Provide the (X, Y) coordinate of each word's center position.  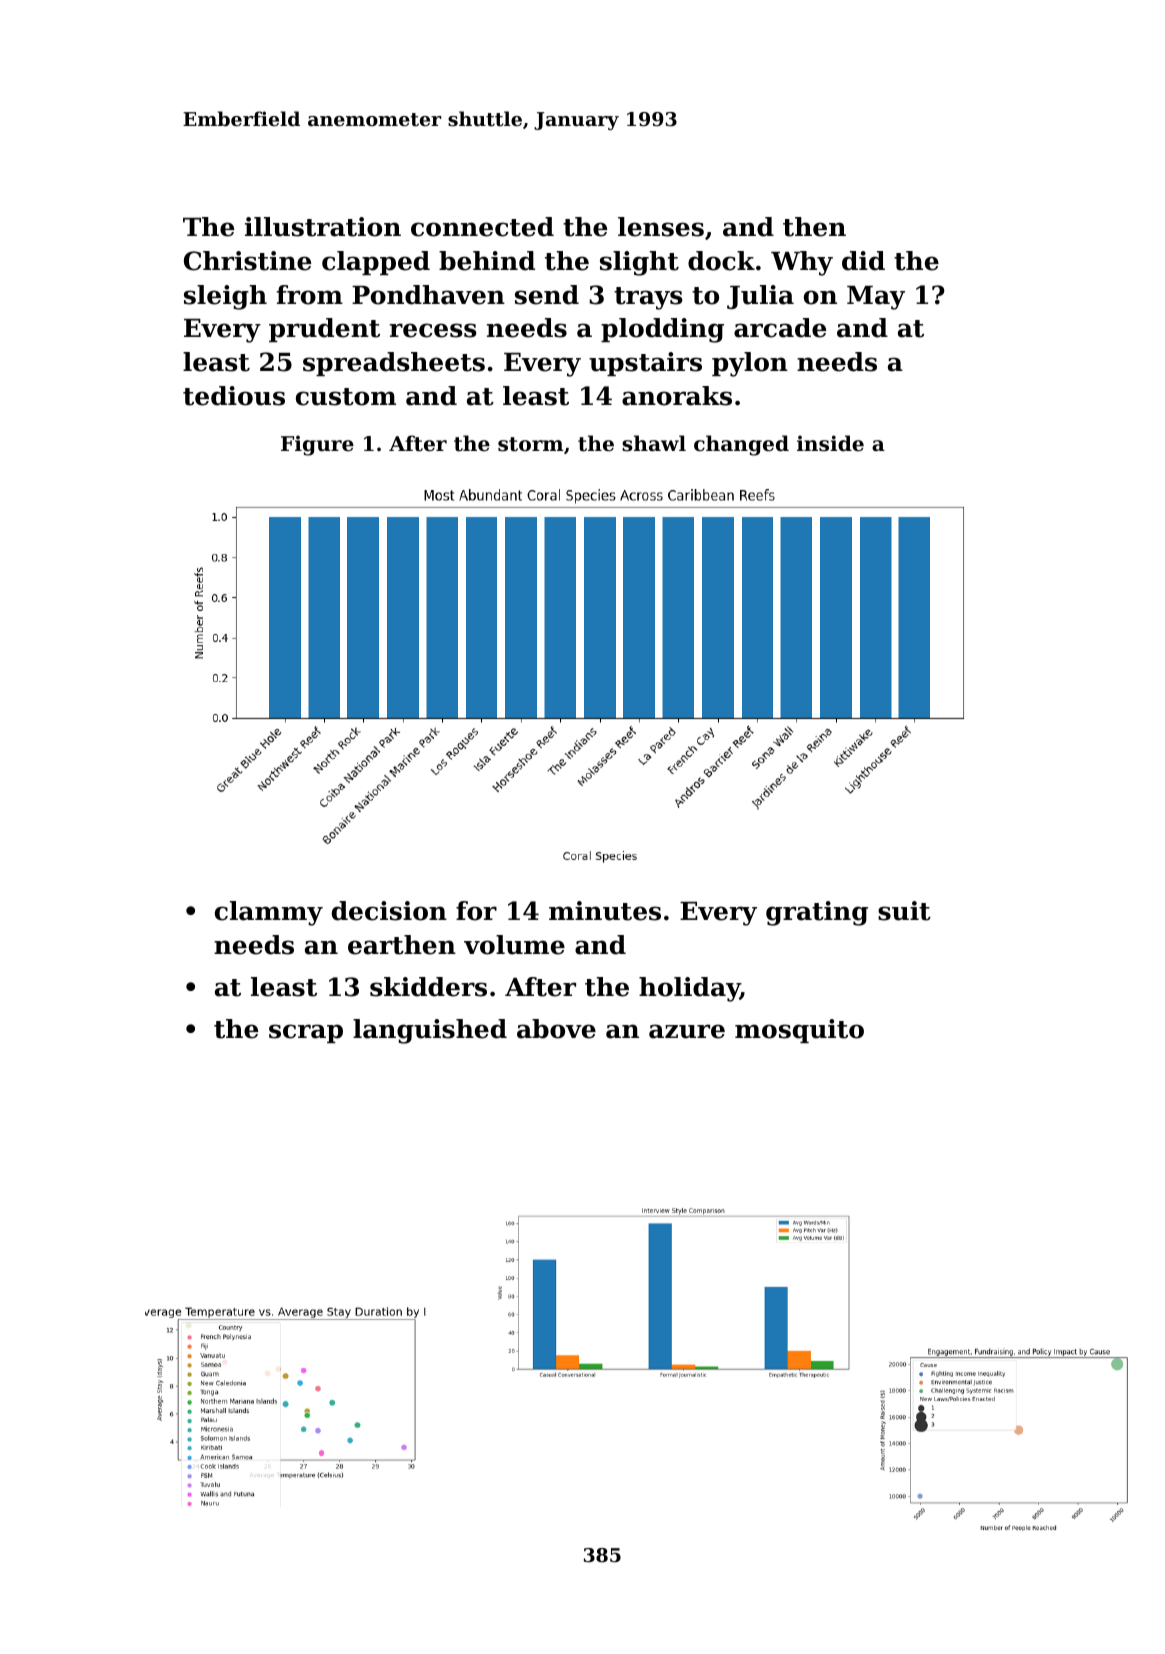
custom (346, 397)
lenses (661, 227)
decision (389, 911)
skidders (428, 987)
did (863, 261)
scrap (306, 1033)
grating (817, 913)
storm (530, 444)
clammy (269, 913)
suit (904, 911)
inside (830, 443)
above (556, 1029)
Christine (247, 261)
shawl (654, 443)
